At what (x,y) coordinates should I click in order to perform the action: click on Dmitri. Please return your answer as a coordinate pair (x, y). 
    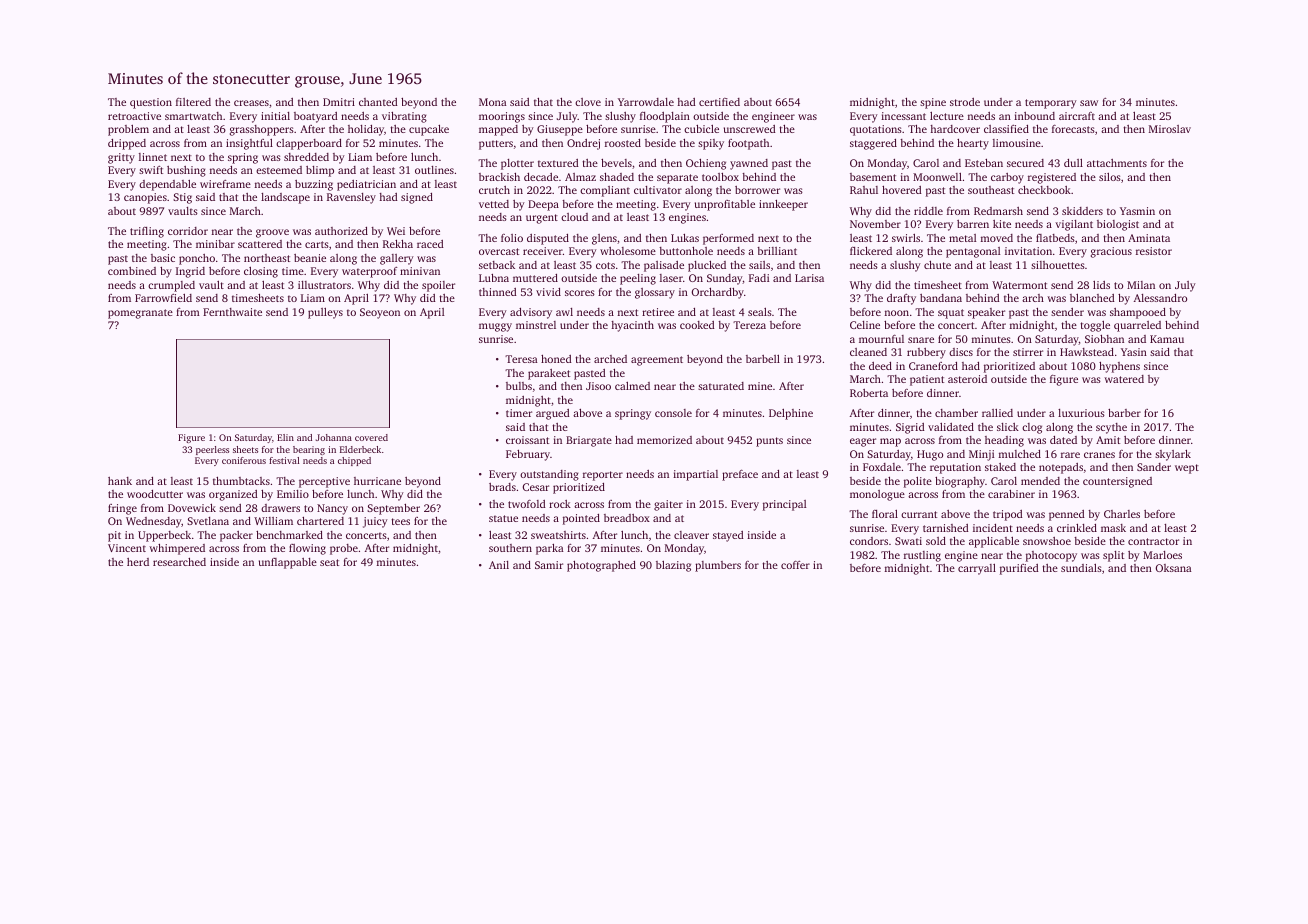
    Looking at the image, I should click on (339, 102).
